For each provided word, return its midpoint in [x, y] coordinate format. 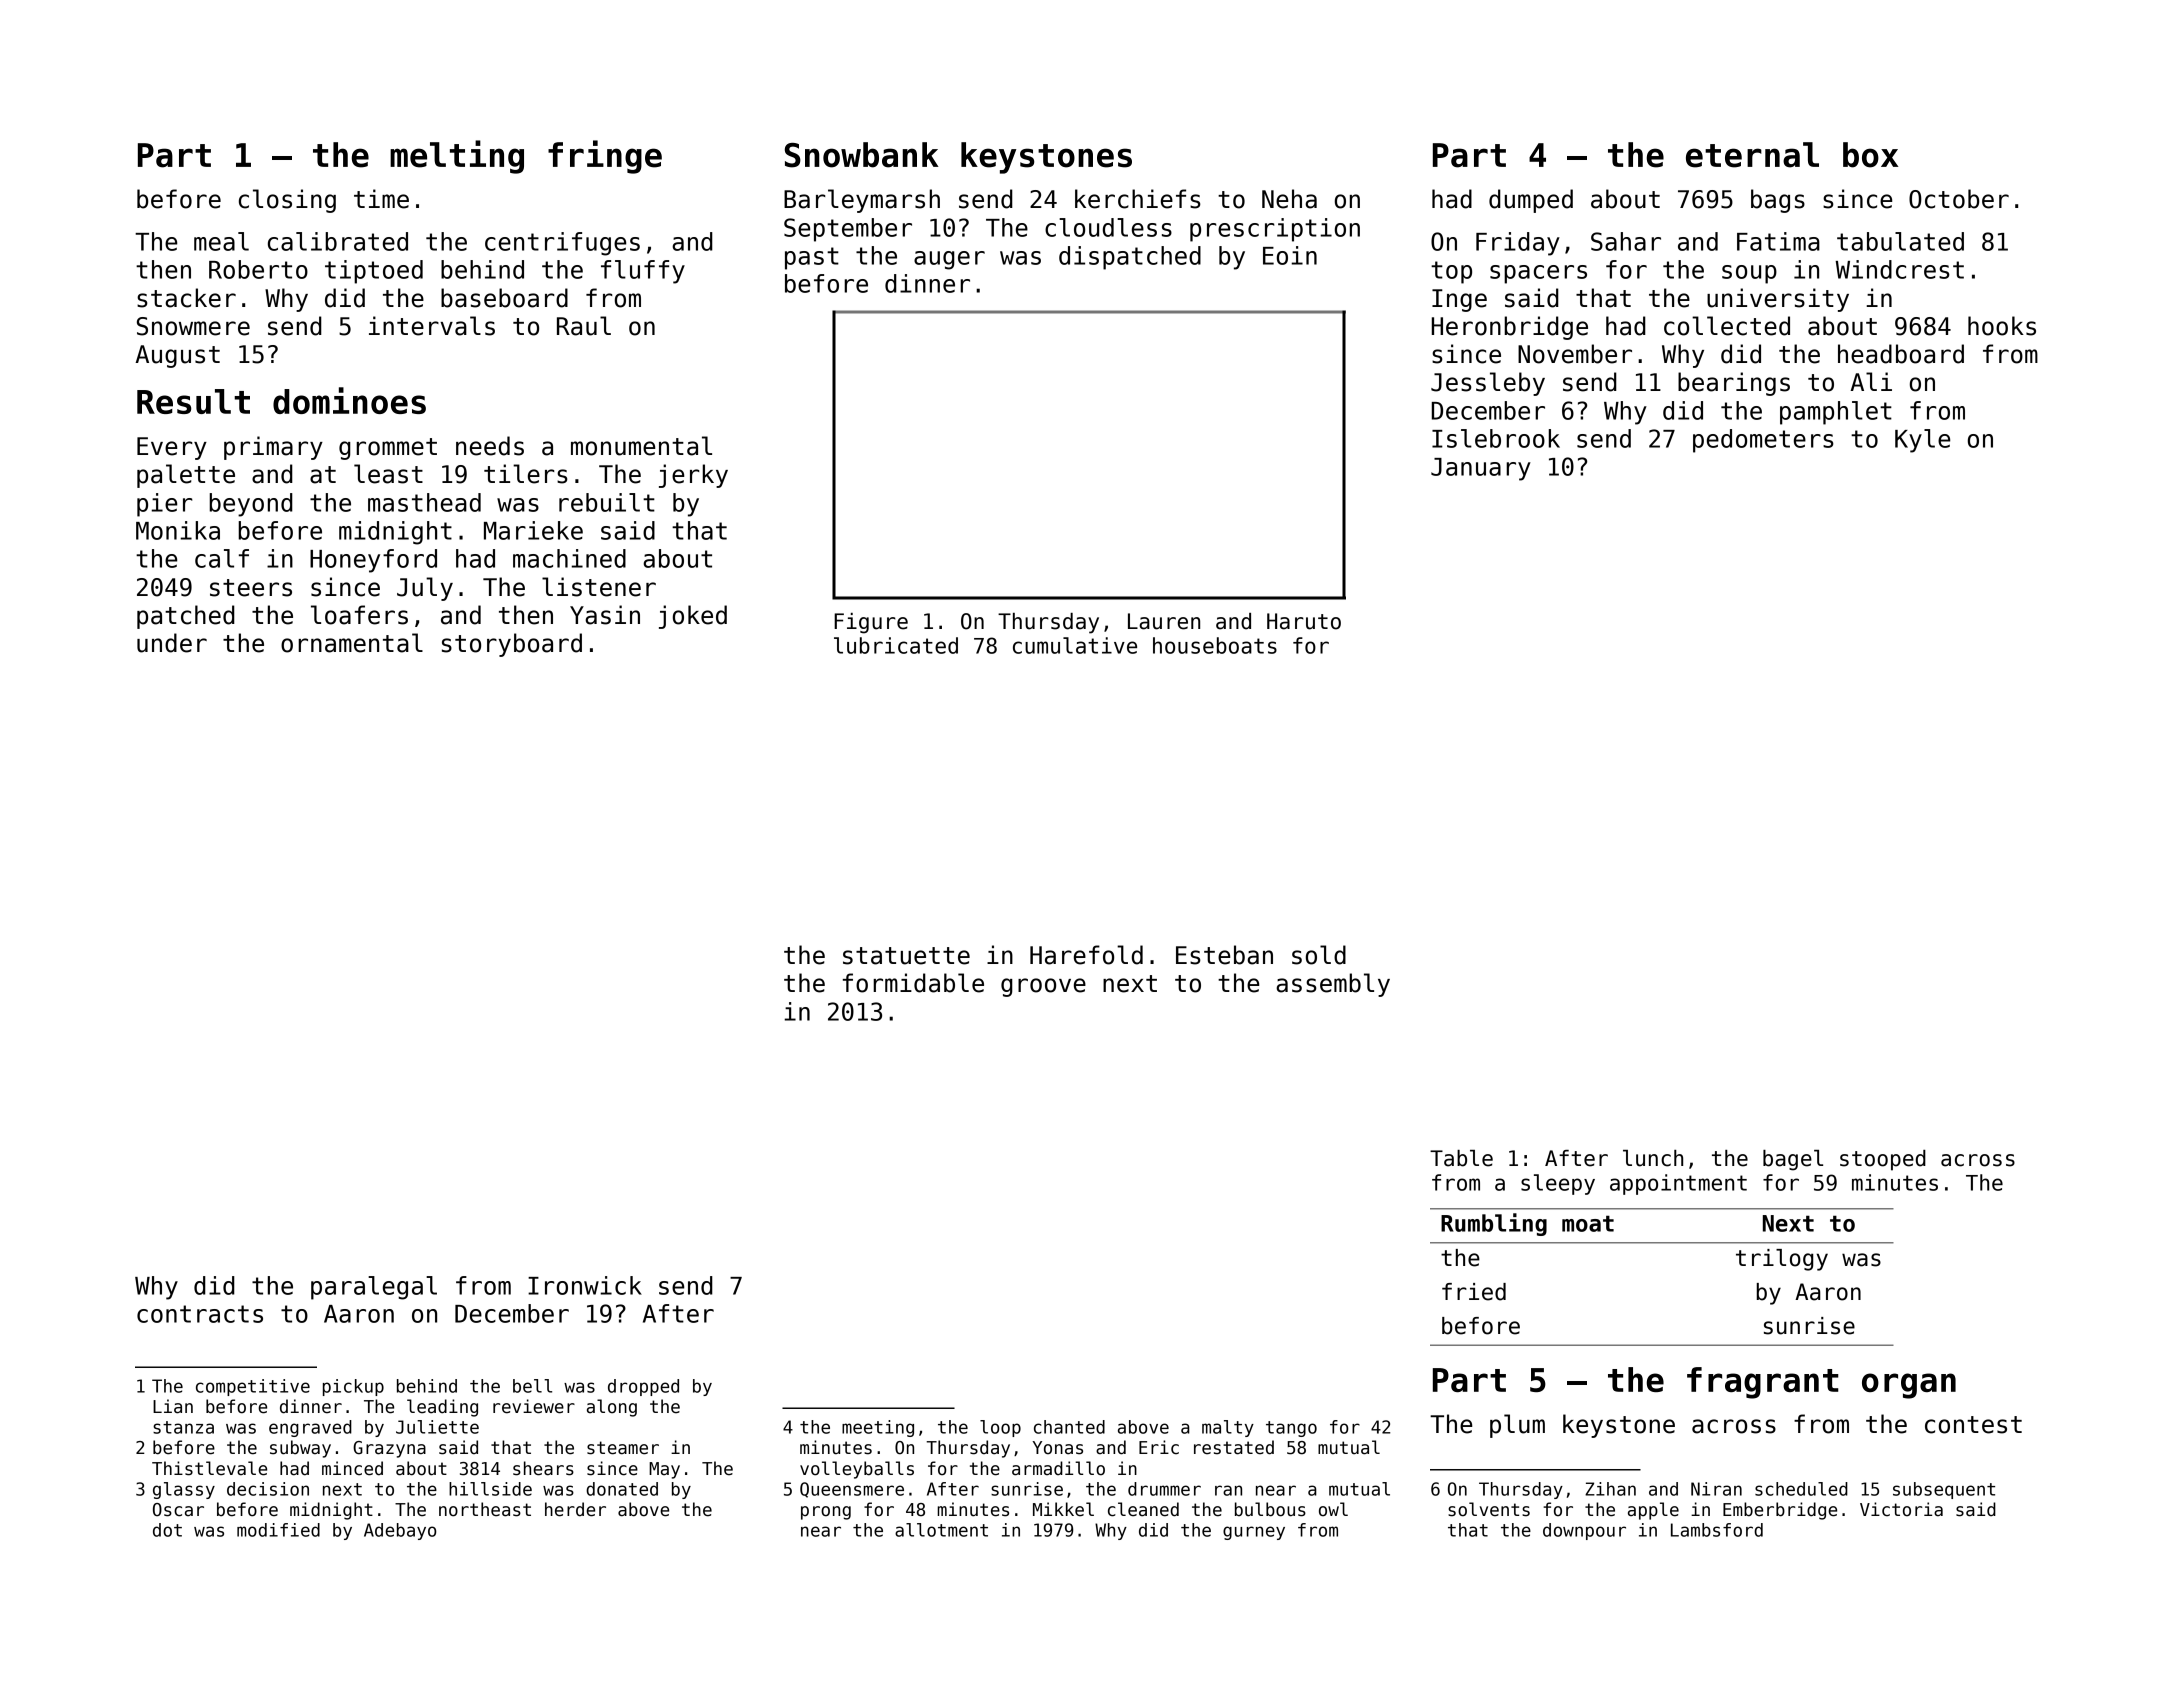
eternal [1752, 155]
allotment [941, 1530]
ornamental [352, 643]
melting [457, 157]
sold [1319, 955]
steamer [623, 1448]
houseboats [1215, 645]
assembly [1333, 985]
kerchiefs [1138, 199]
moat [1588, 1223]
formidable [913, 983]
